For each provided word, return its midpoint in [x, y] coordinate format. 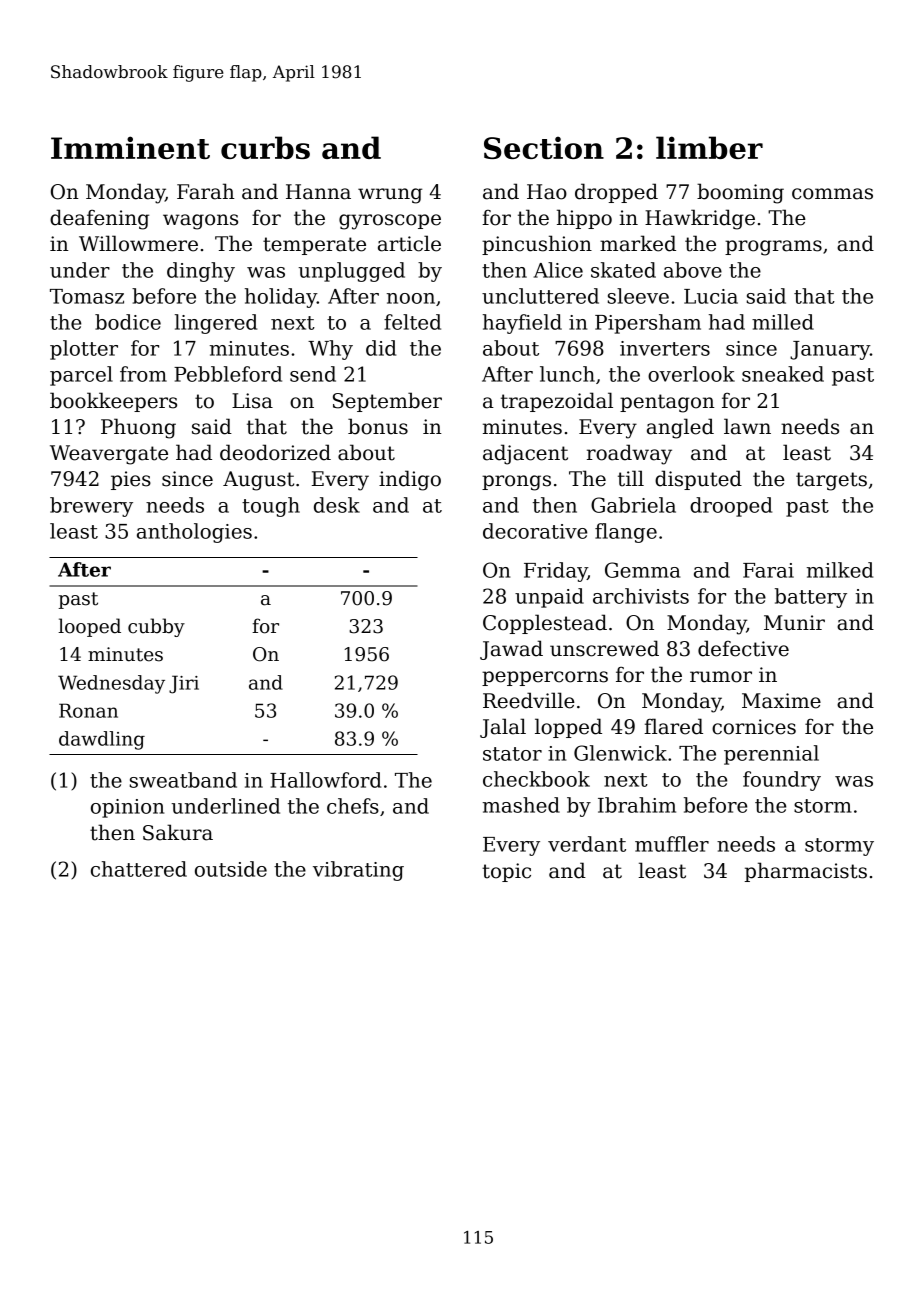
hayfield [522, 324]
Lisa [252, 401]
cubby [156, 627]
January [830, 350]
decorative [535, 531]
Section [544, 147]
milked [840, 570]
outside [231, 869]
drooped [731, 507]
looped [89, 627]
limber [709, 147]
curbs [265, 147]
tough [271, 507]
